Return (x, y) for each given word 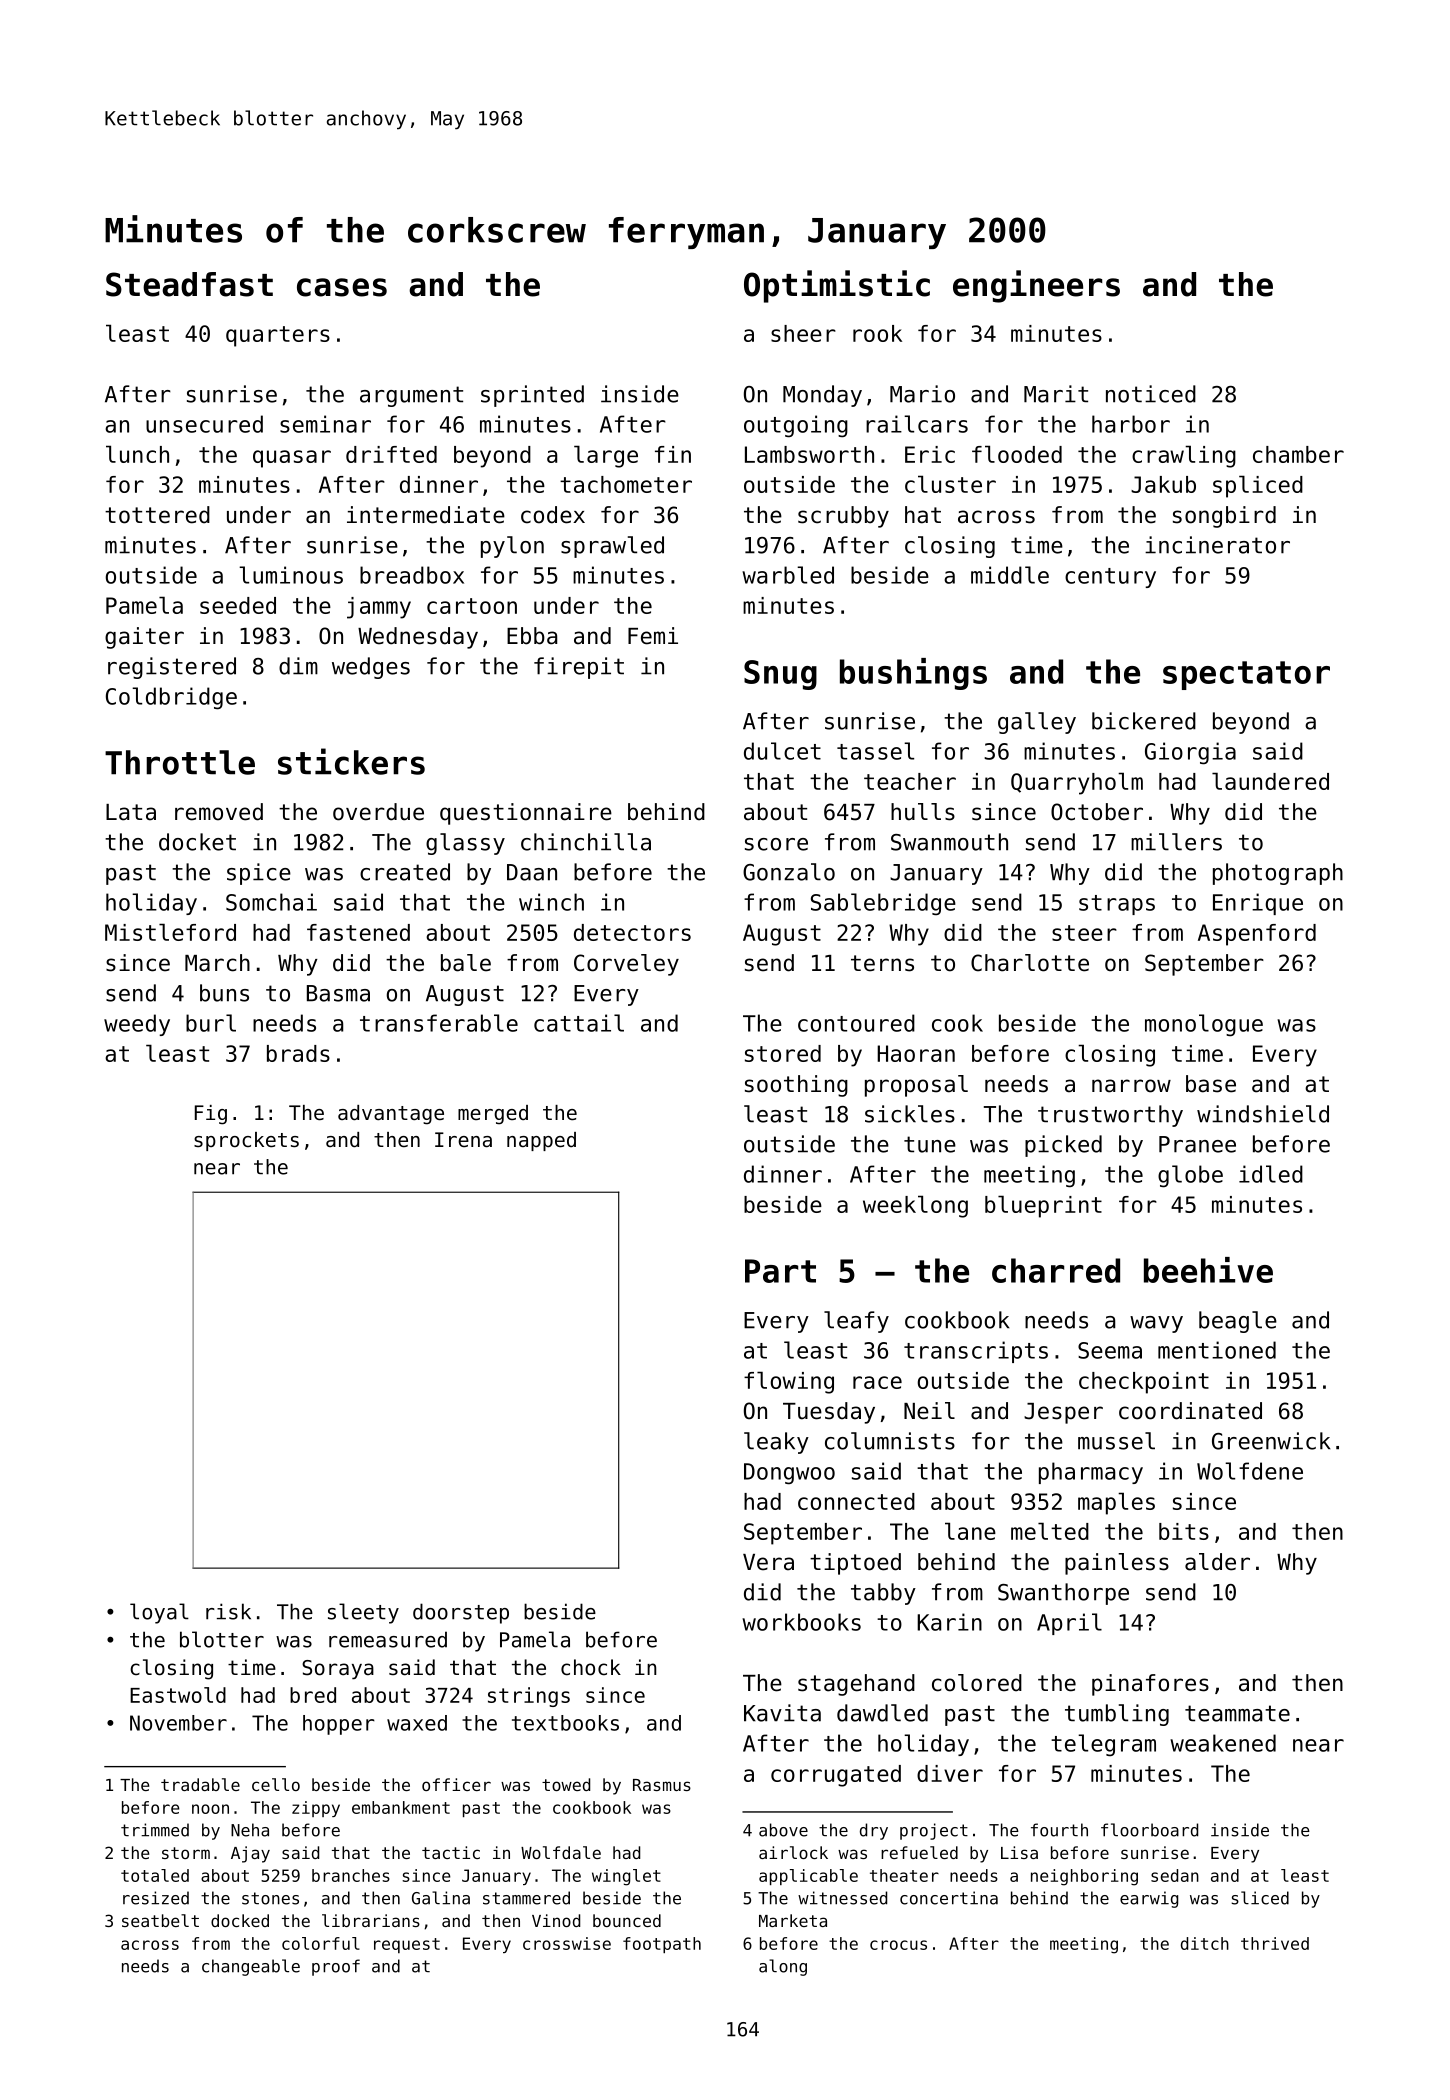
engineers (1036, 286)
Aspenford (1257, 935)
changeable (251, 1967)
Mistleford (170, 932)
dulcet (782, 751)
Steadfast (189, 284)
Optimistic (837, 286)
